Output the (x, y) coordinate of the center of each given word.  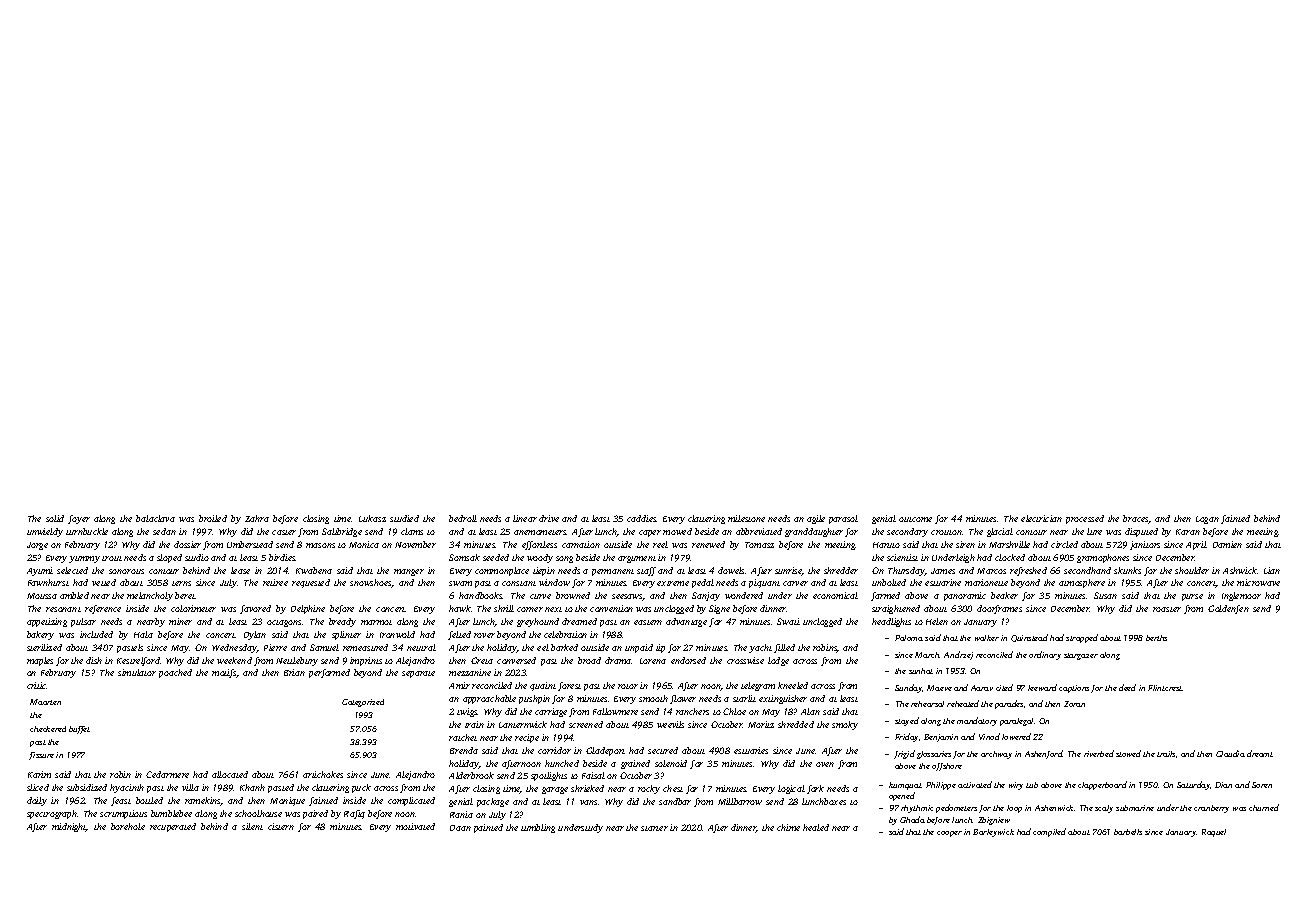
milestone (746, 518)
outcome (915, 519)
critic (37, 685)
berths (1156, 638)
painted (488, 828)
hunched (562, 763)
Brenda (464, 750)
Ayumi (40, 571)
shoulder (1192, 570)
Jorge (37, 546)
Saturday (1194, 785)
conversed (516, 660)
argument (637, 559)
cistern (281, 826)
